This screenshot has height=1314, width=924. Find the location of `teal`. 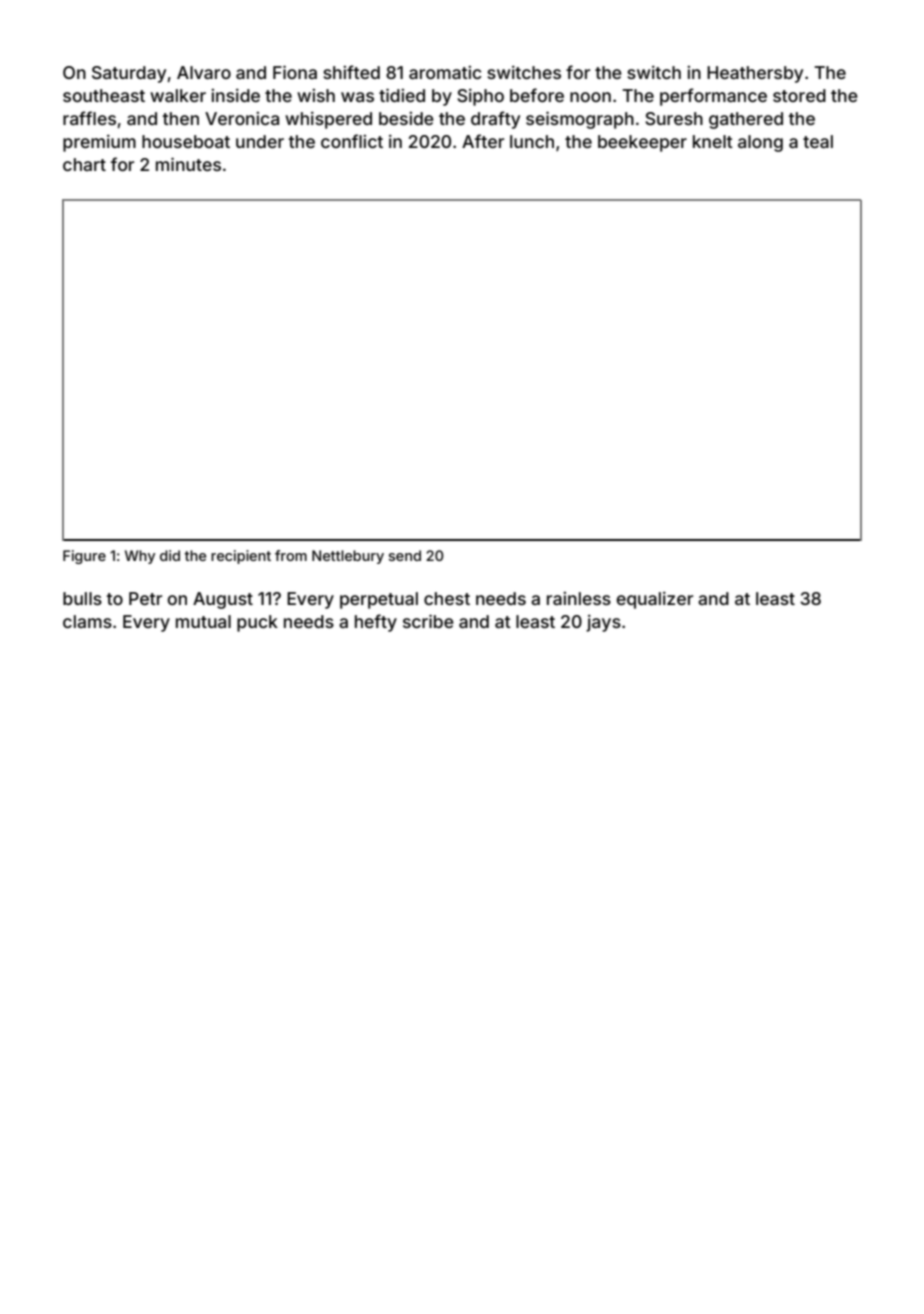

teal is located at coordinates (818, 141).
